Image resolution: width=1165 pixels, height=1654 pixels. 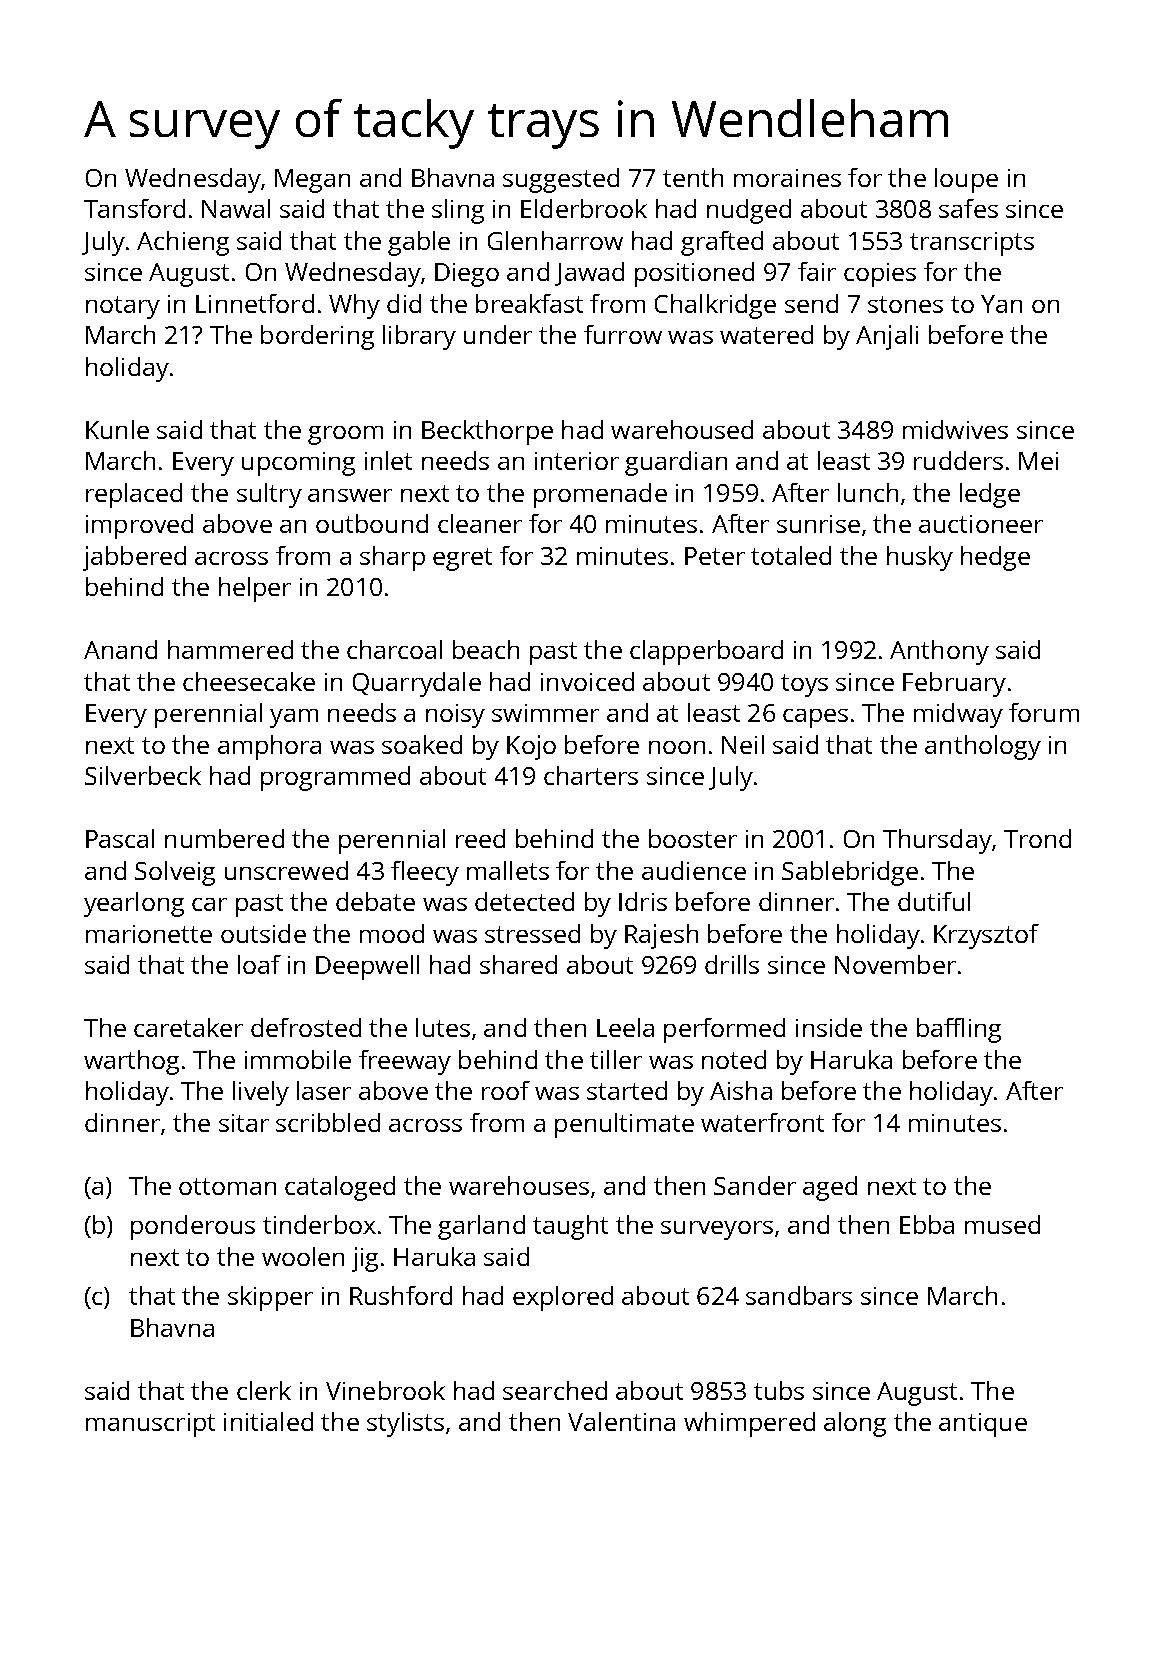 I want to click on along, so click(x=855, y=1424).
